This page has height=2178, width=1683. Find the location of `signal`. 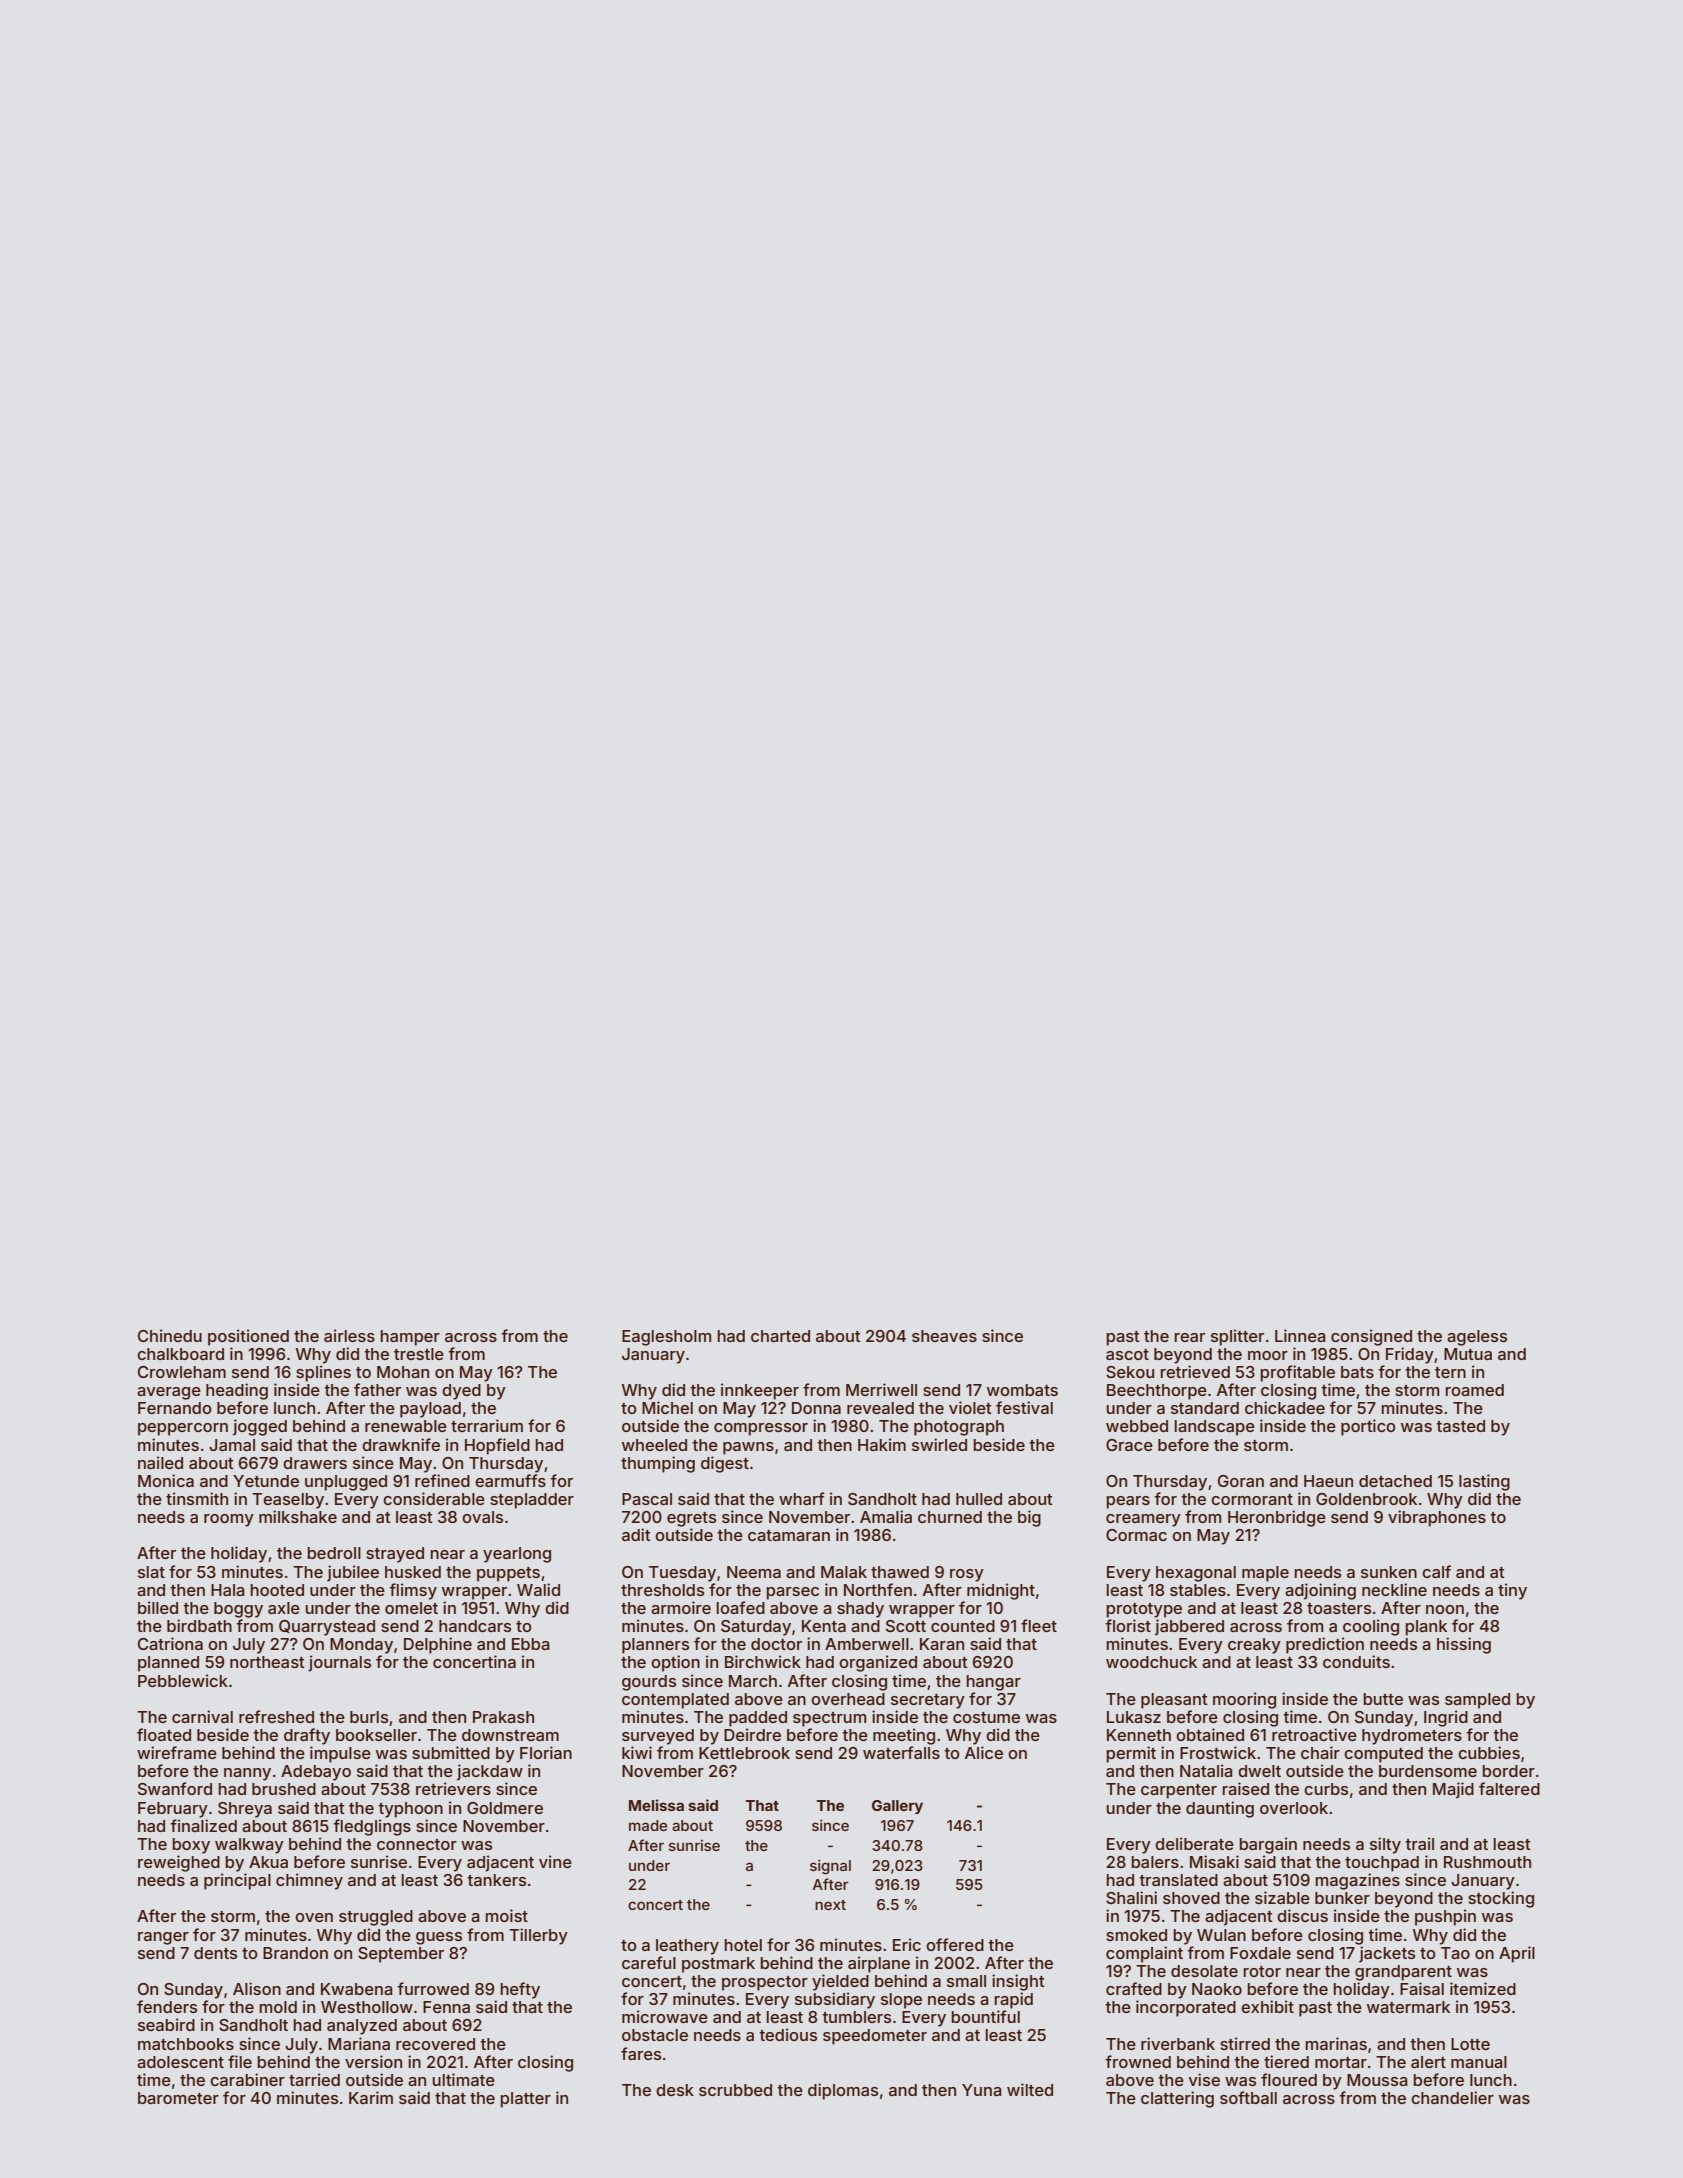

signal is located at coordinates (830, 1866).
